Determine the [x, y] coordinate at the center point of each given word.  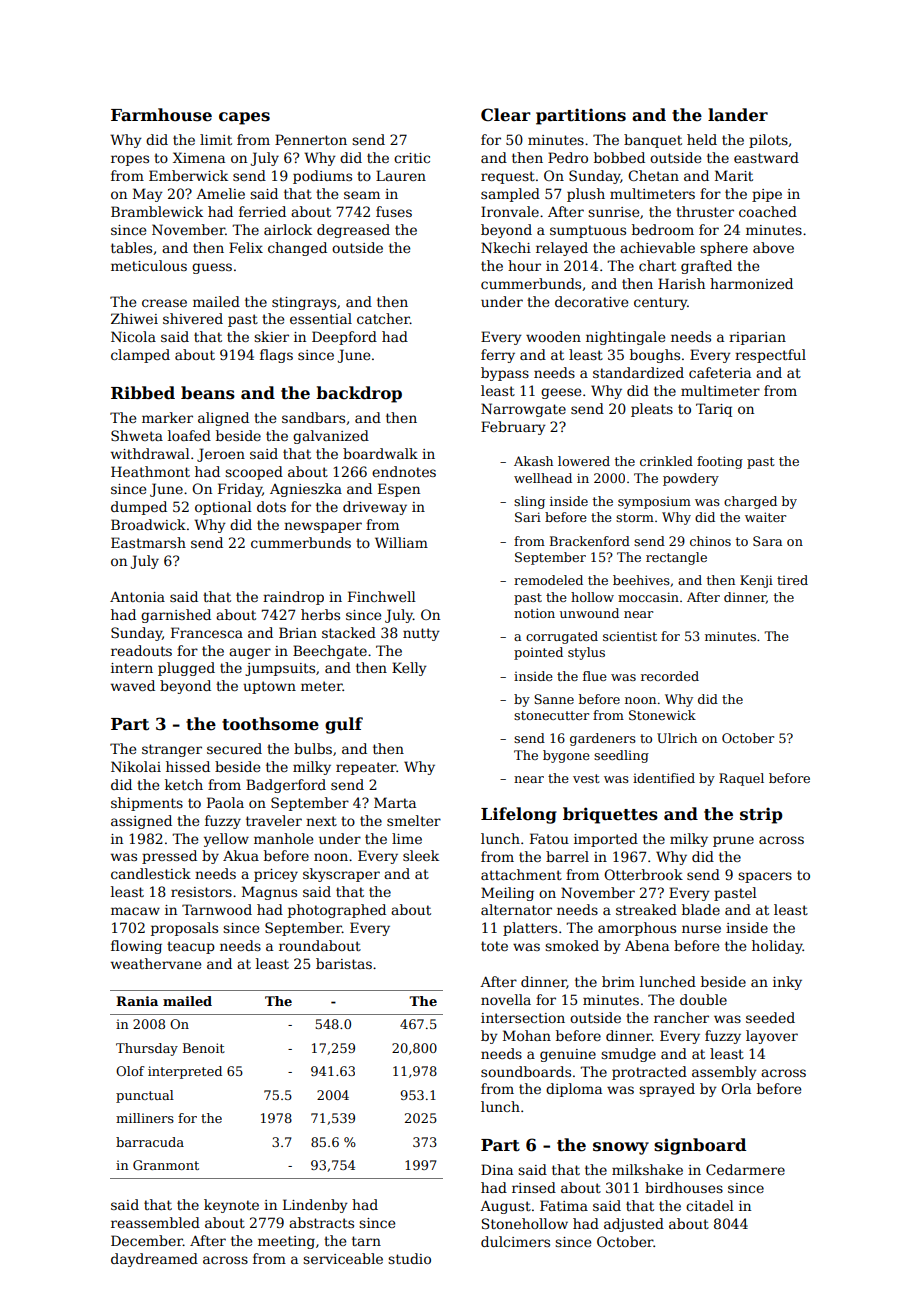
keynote [231, 1206]
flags [276, 356]
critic [412, 158]
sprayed [667, 1090]
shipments [147, 804]
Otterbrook [643, 874]
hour [524, 265]
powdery [691, 479]
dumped [139, 508]
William [401, 542]
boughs [655, 356]
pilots [768, 141]
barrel [567, 856]
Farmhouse [161, 115]
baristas [344, 963]
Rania [137, 1001]
